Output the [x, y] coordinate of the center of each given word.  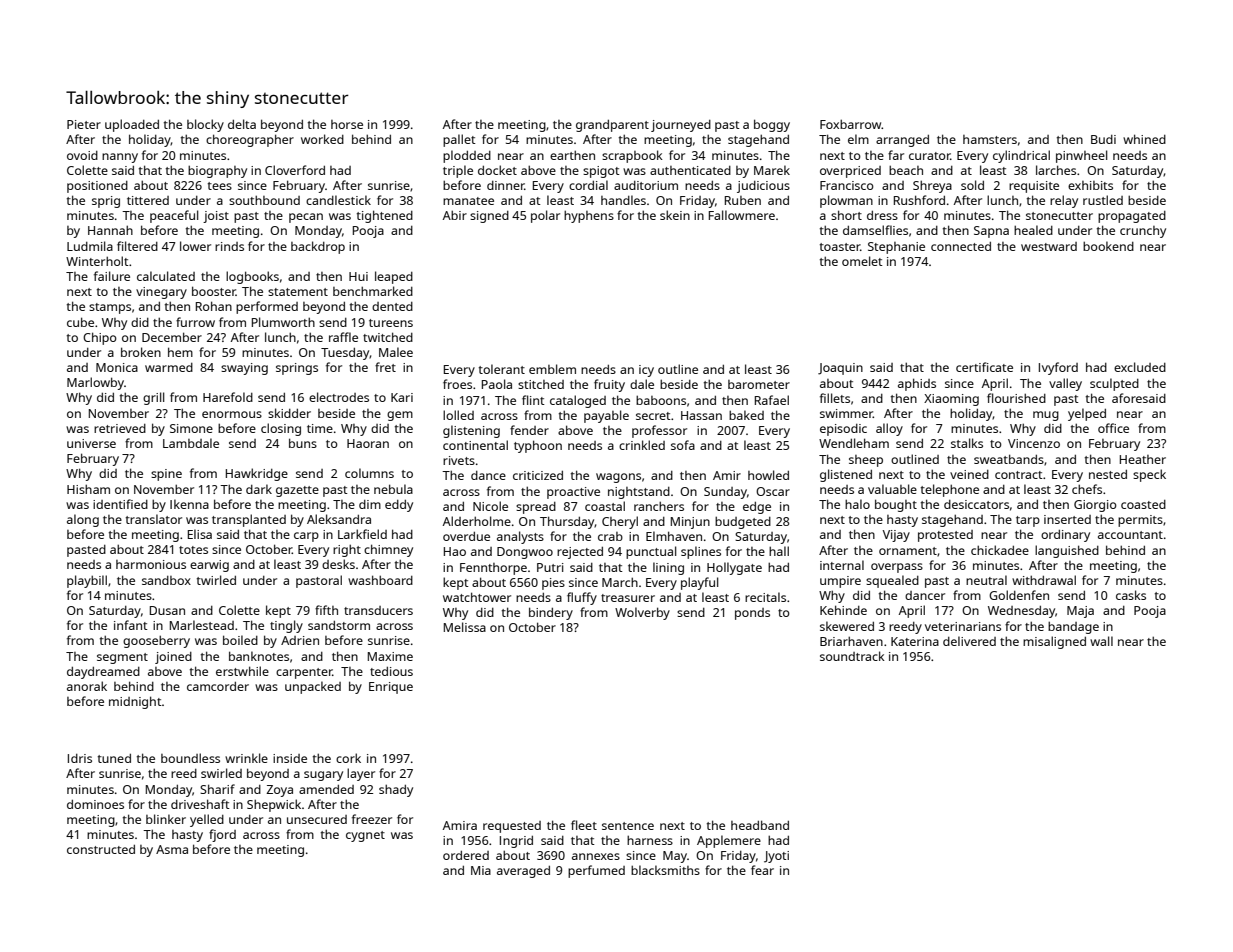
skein [675, 215]
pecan [306, 218]
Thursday [567, 522]
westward [1049, 246]
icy [646, 371]
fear [762, 870]
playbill [87, 581]
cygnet [365, 836]
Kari [402, 397]
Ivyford [1058, 368]
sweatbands [1009, 459]
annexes [596, 856]
